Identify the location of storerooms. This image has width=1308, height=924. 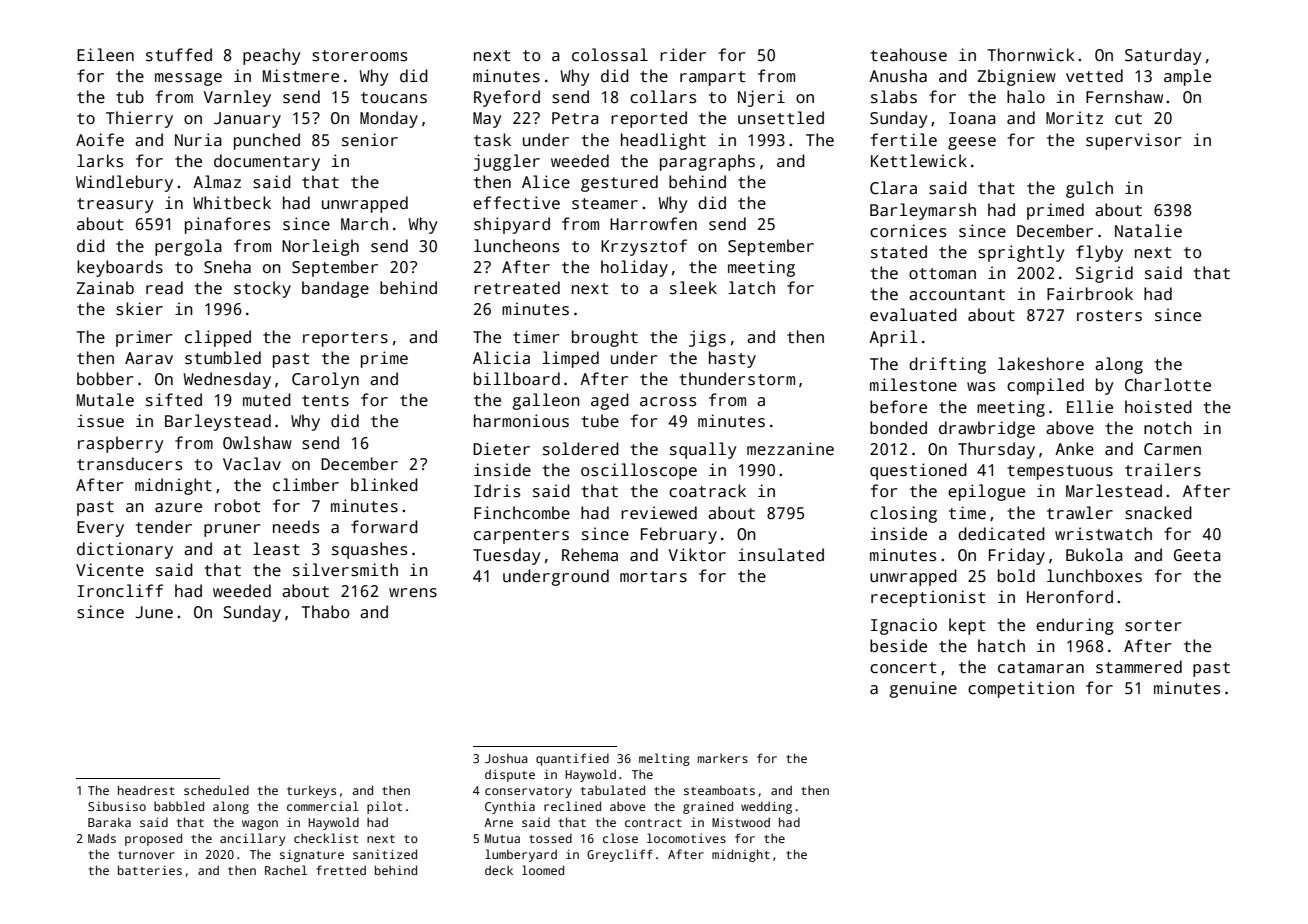
(359, 56).
